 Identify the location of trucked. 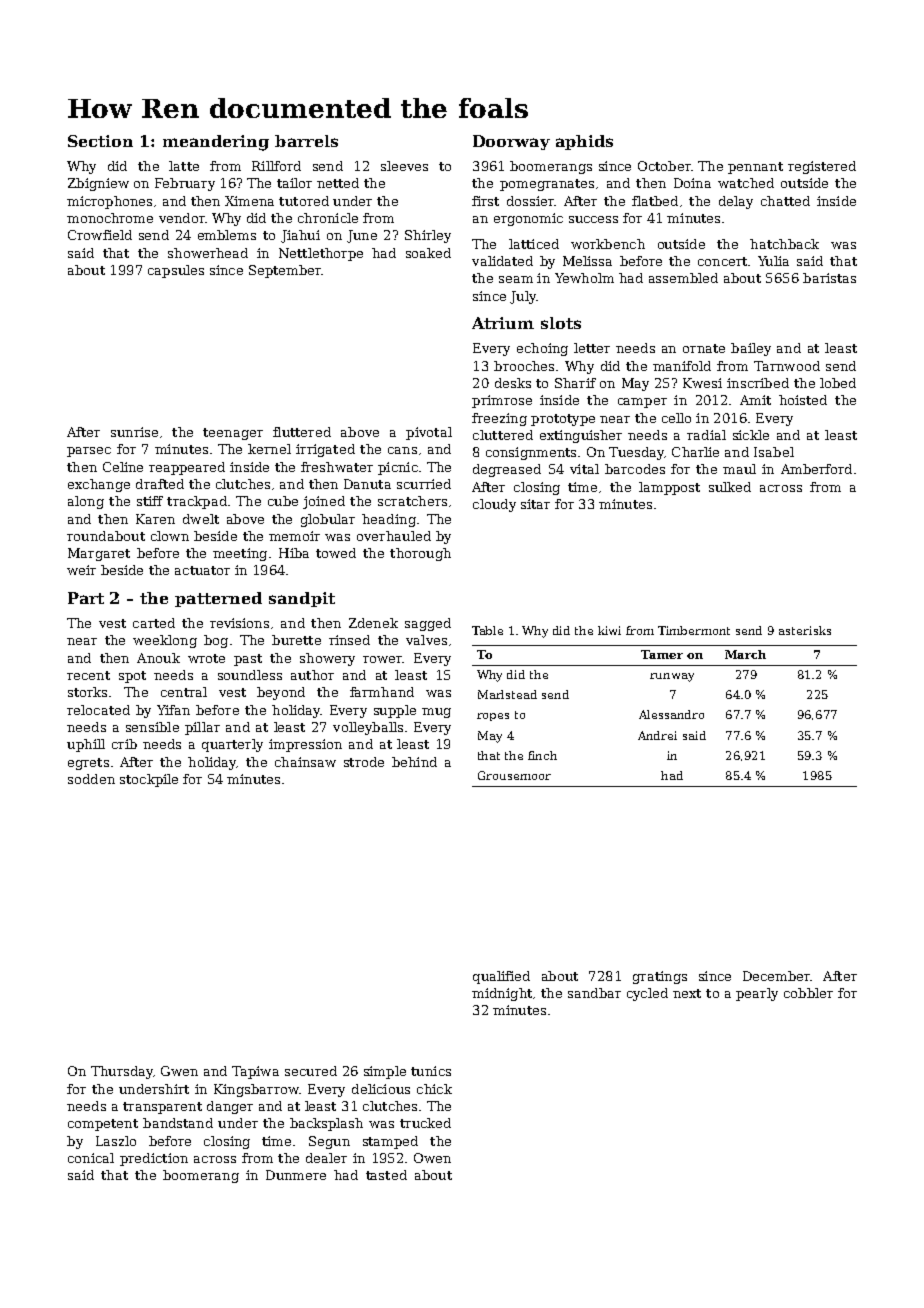
(425, 1123).
